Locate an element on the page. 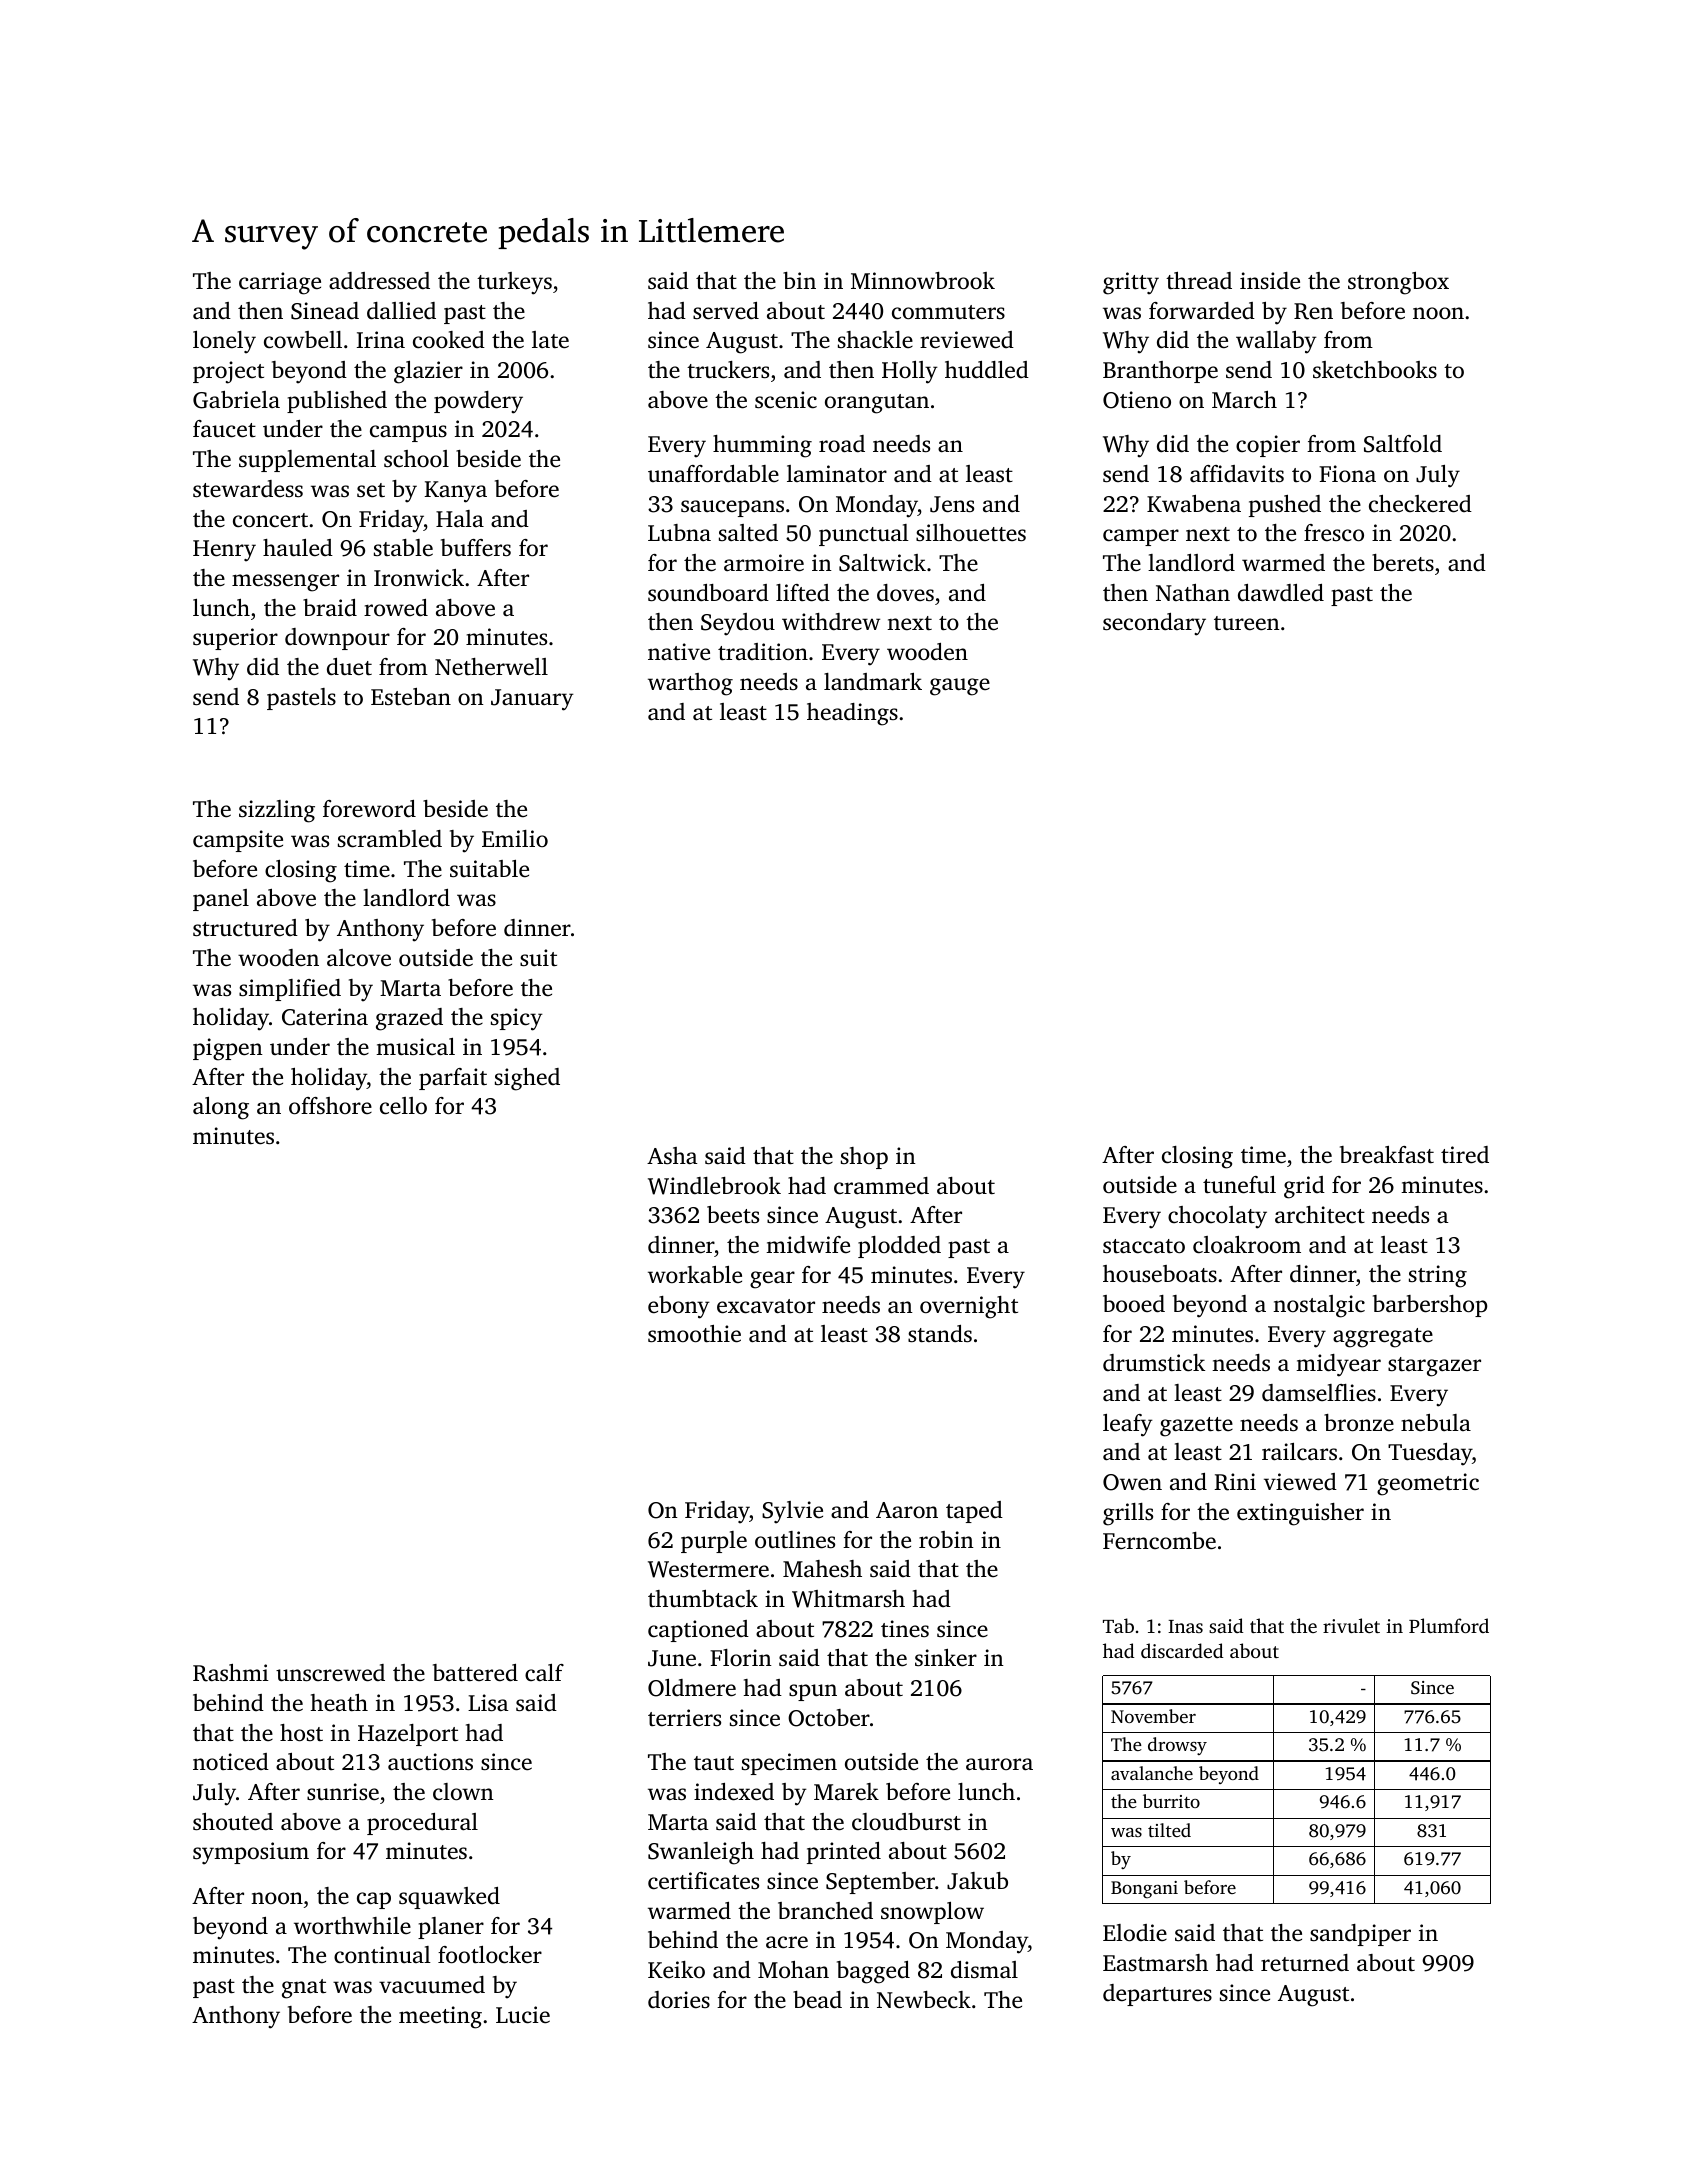  tired is located at coordinates (1465, 1155).
